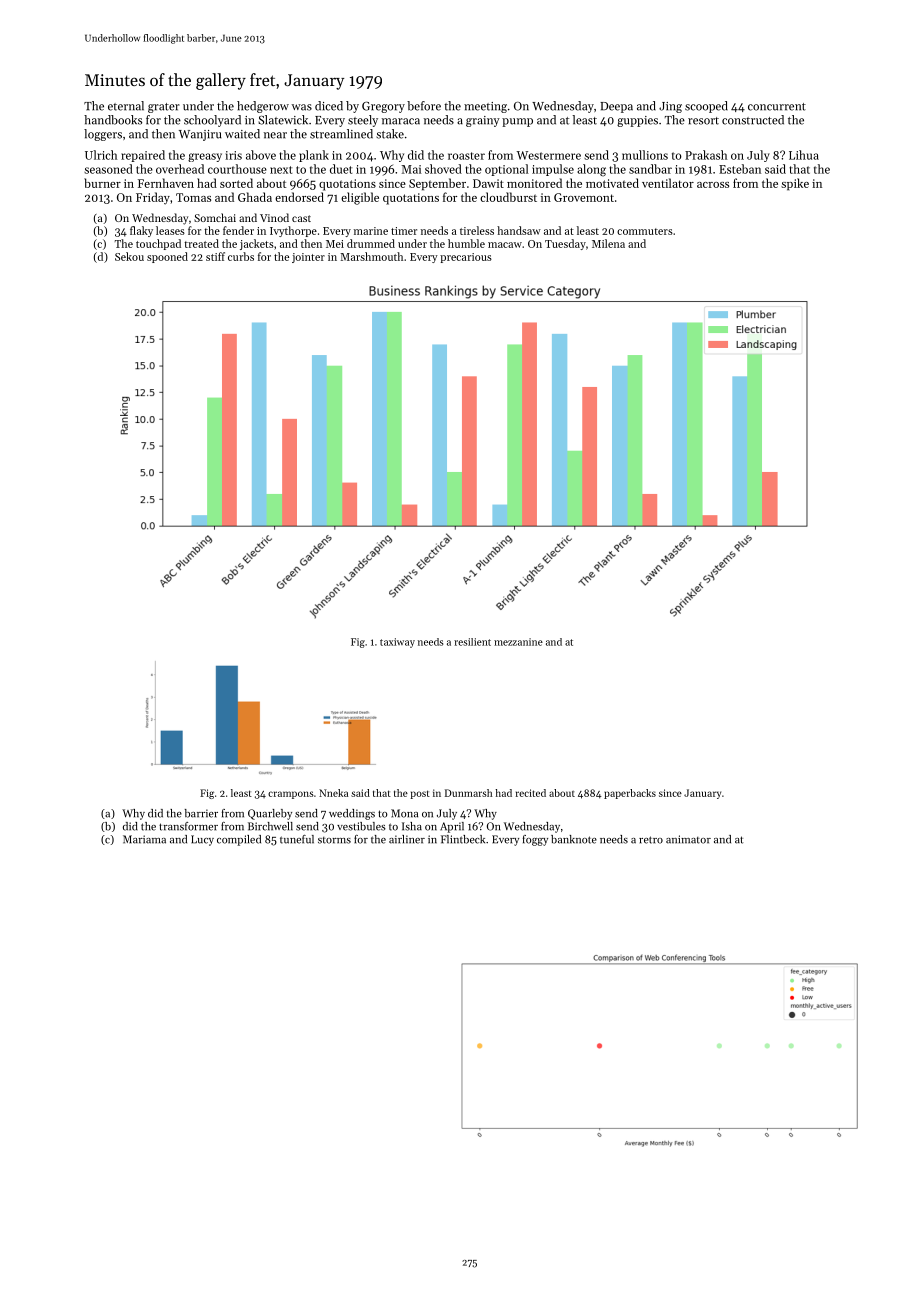  Describe the element at coordinates (397, 643) in the page. I see `taxiway` at that location.
